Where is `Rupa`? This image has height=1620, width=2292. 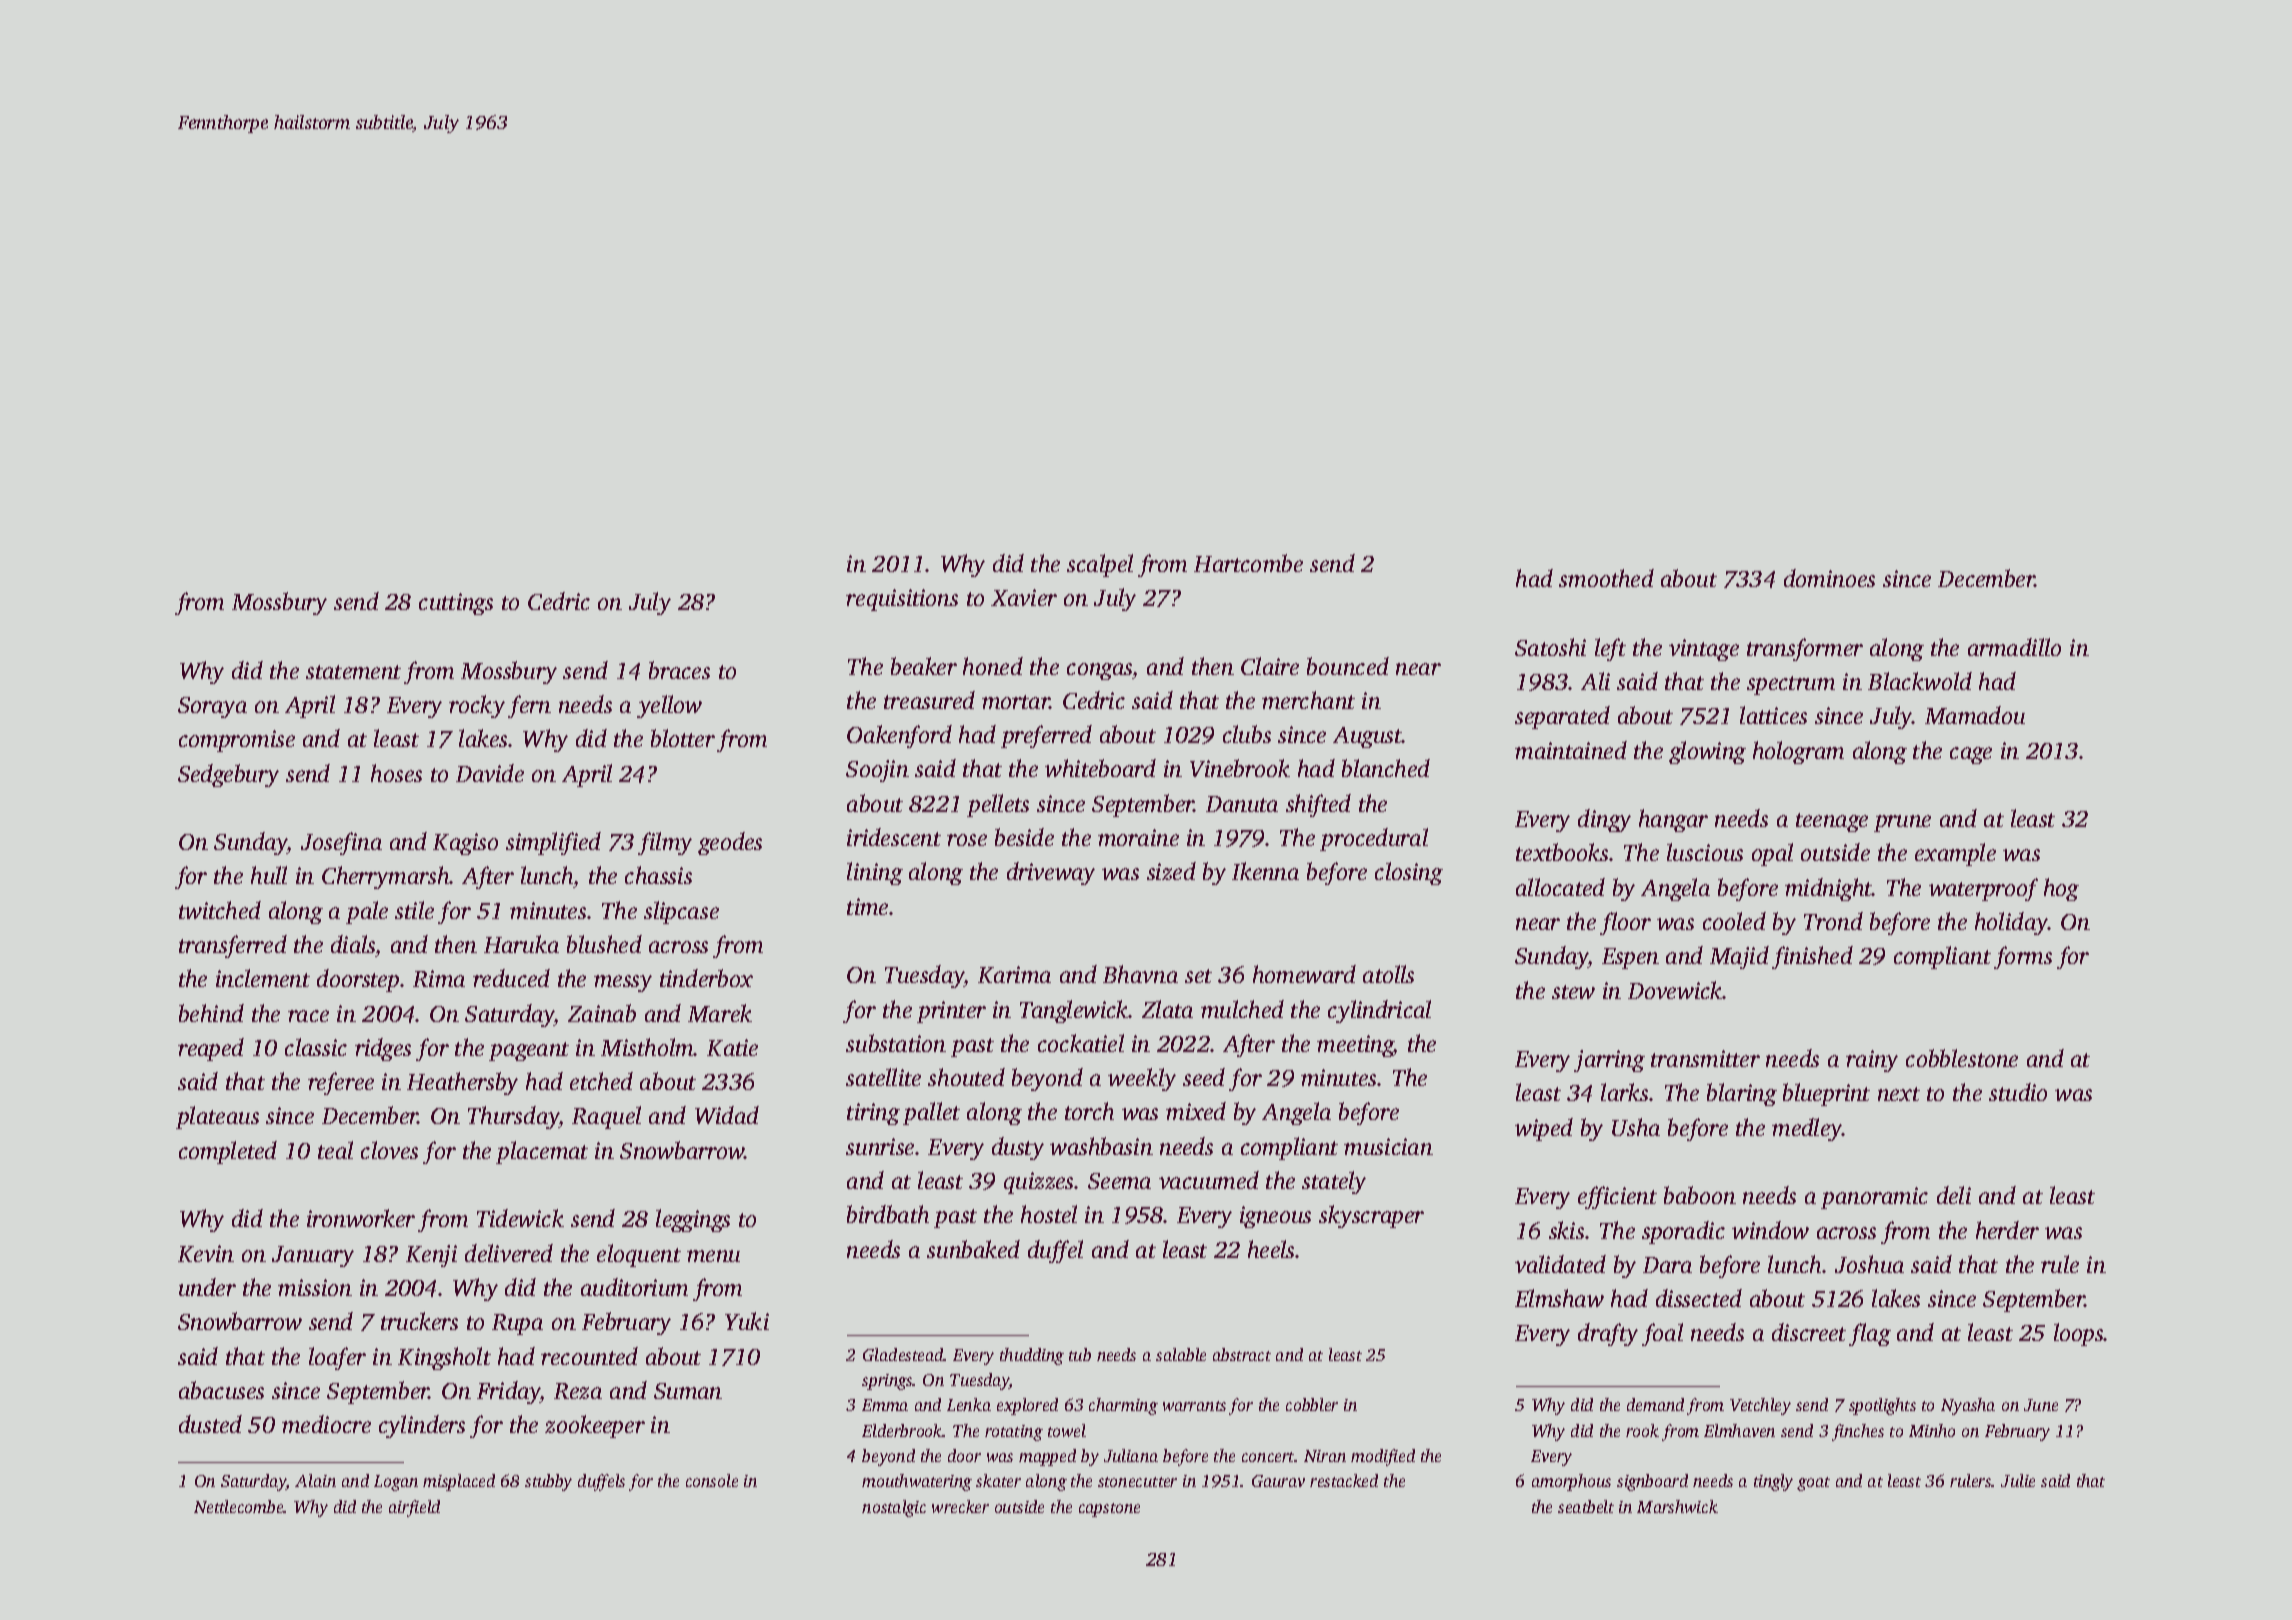
Rupa is located at coordinates (517, 1324).
